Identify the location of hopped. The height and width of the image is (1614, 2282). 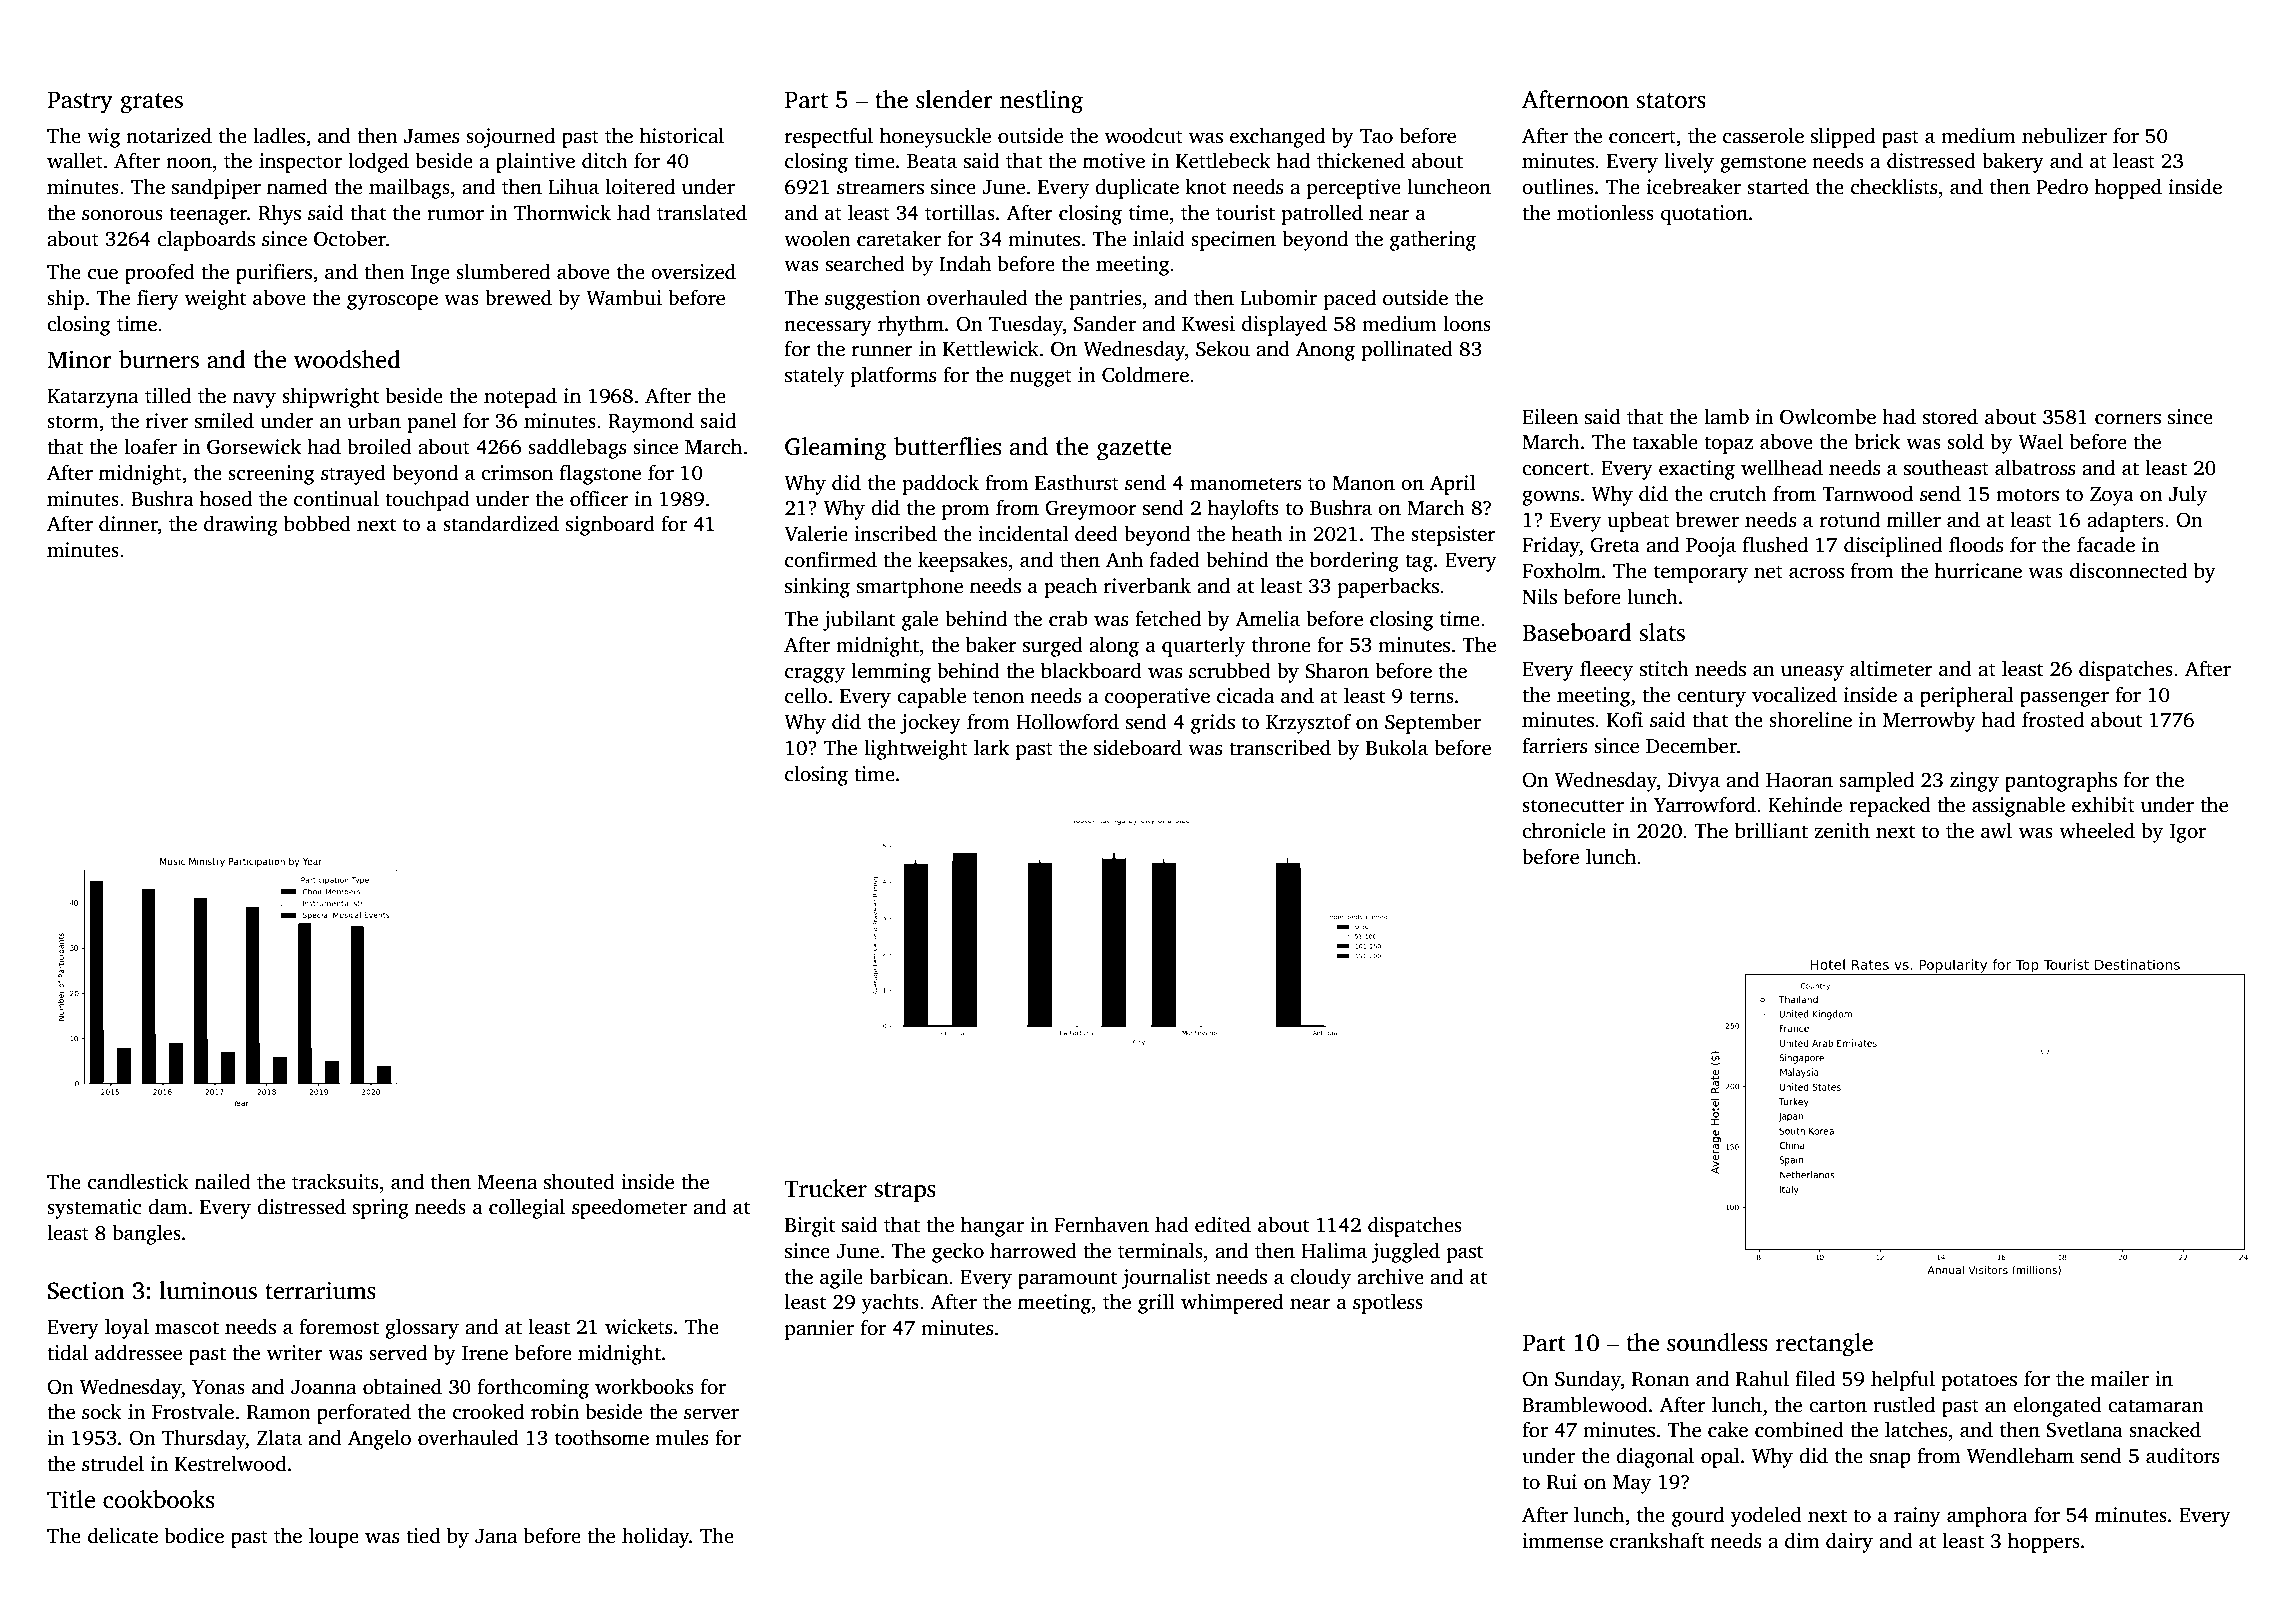
(2128, 188).
